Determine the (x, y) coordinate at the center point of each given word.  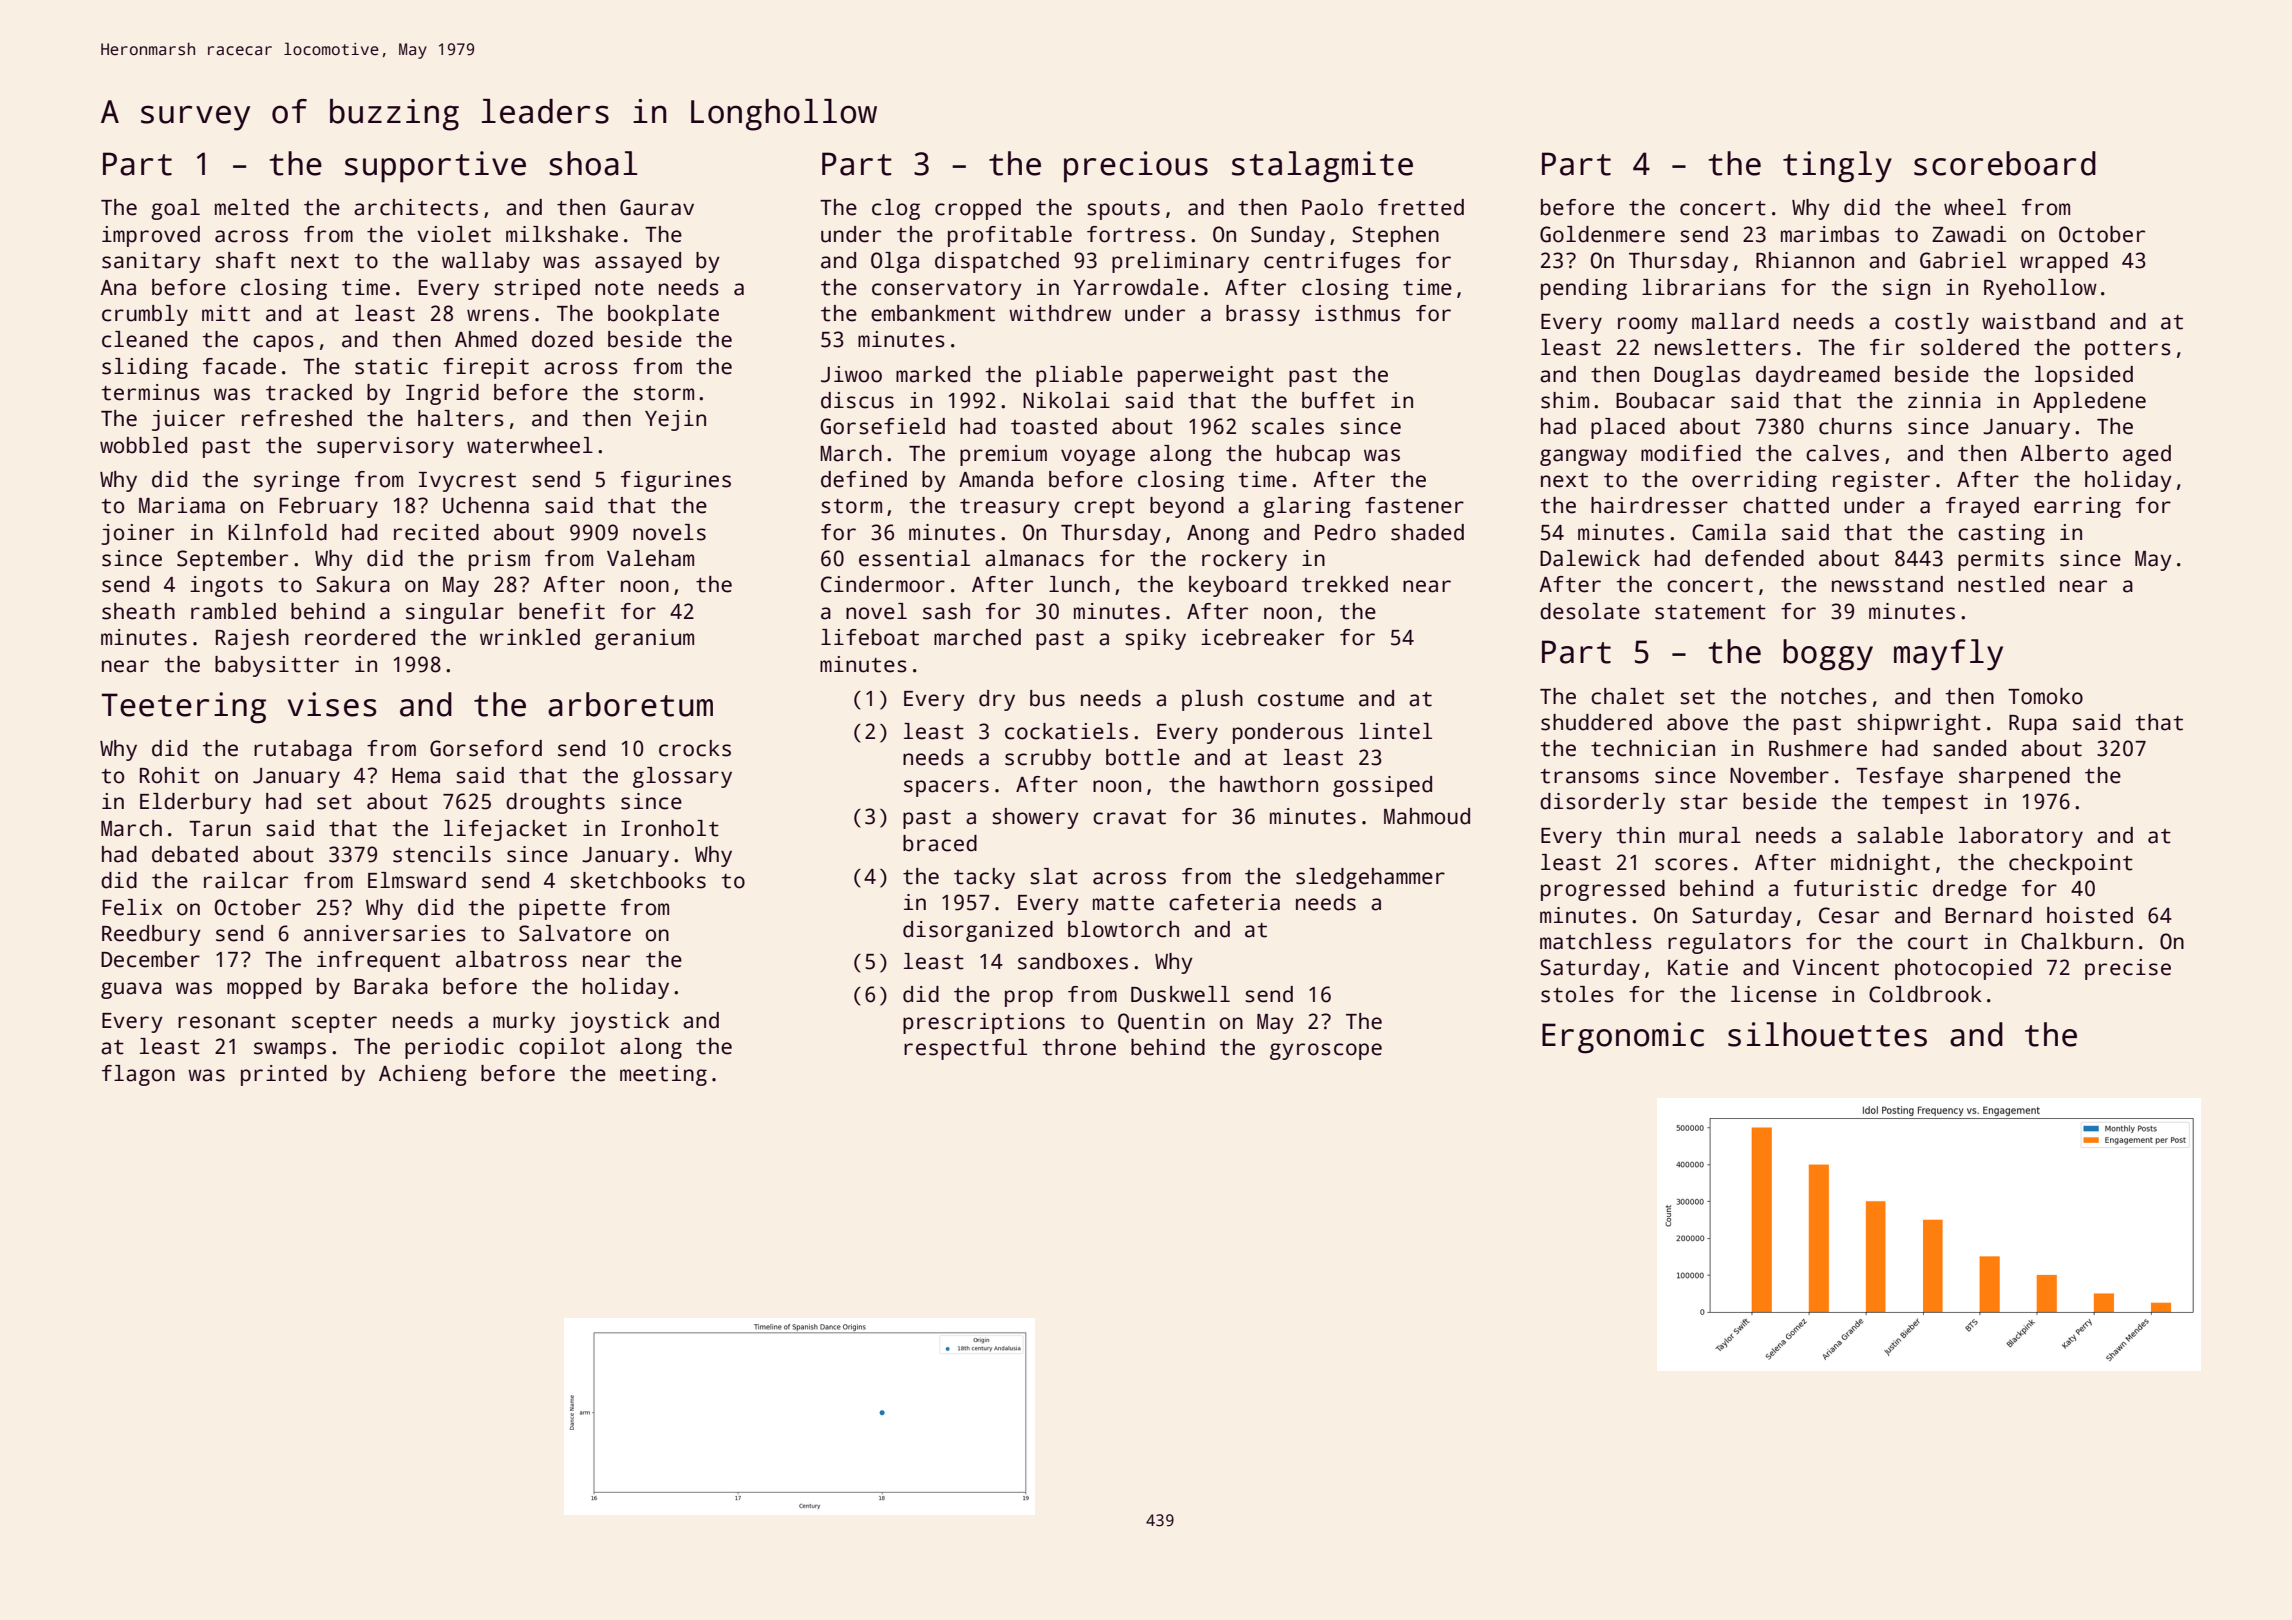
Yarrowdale (1136, 287)
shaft (246, 260)
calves (1842, 453)
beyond (1187, 507)
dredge (1970, 890)
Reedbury (151, 935)
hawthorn (1269, 784)
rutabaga (303, 750)
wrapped (2064, 262)
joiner (137, 534)
